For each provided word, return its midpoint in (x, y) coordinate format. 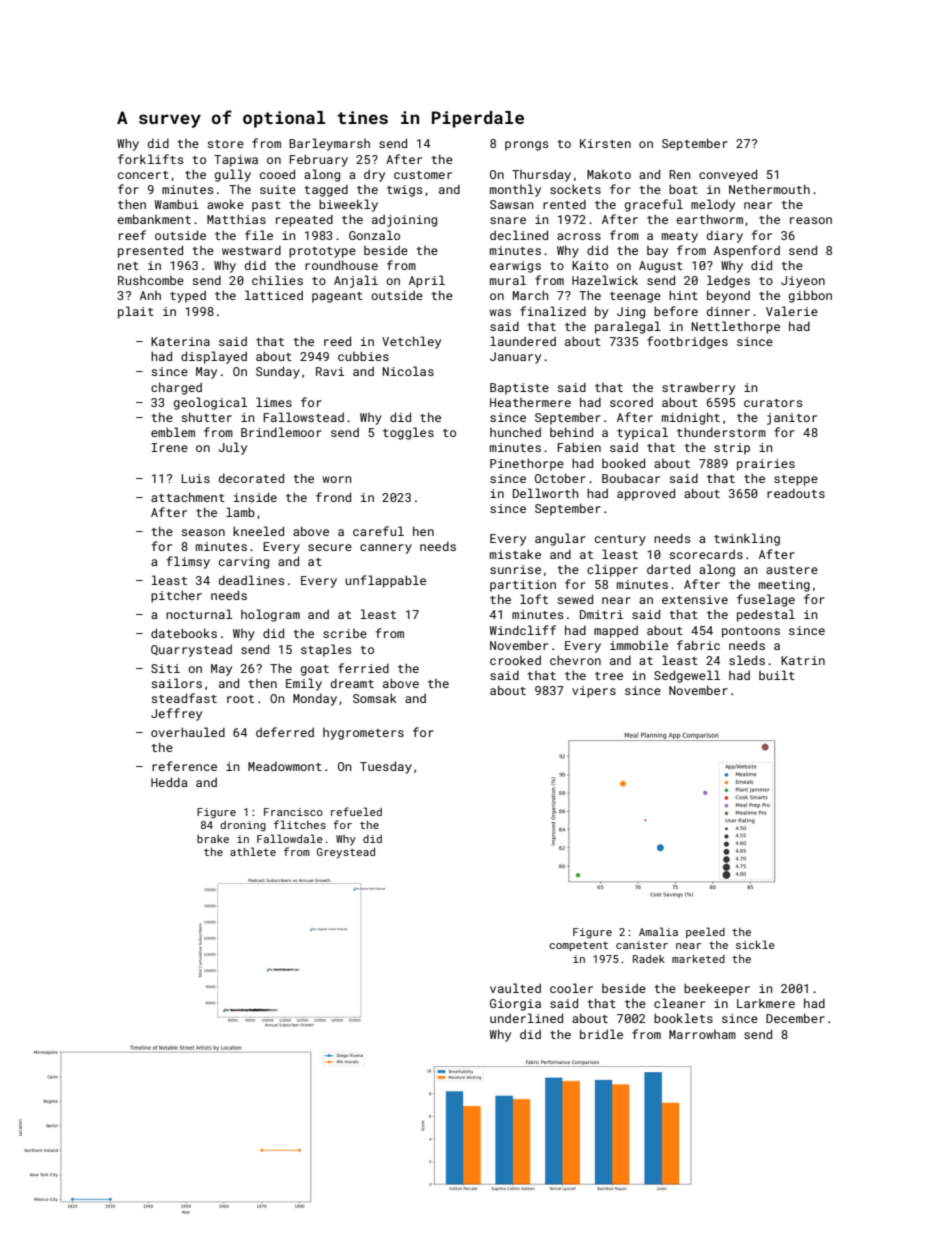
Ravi (330, 371)
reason (811, 220)
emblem (173, 432)
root (240, 699)
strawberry (698, 388)
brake (213, 839)
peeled (705, 932)
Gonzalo (374, 235)
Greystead (346, 853)
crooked (515, 660)
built (777, 675)
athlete (253, 851)
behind (571, 432)
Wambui (177, 204)
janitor (792, 419)
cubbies (363, 356)
